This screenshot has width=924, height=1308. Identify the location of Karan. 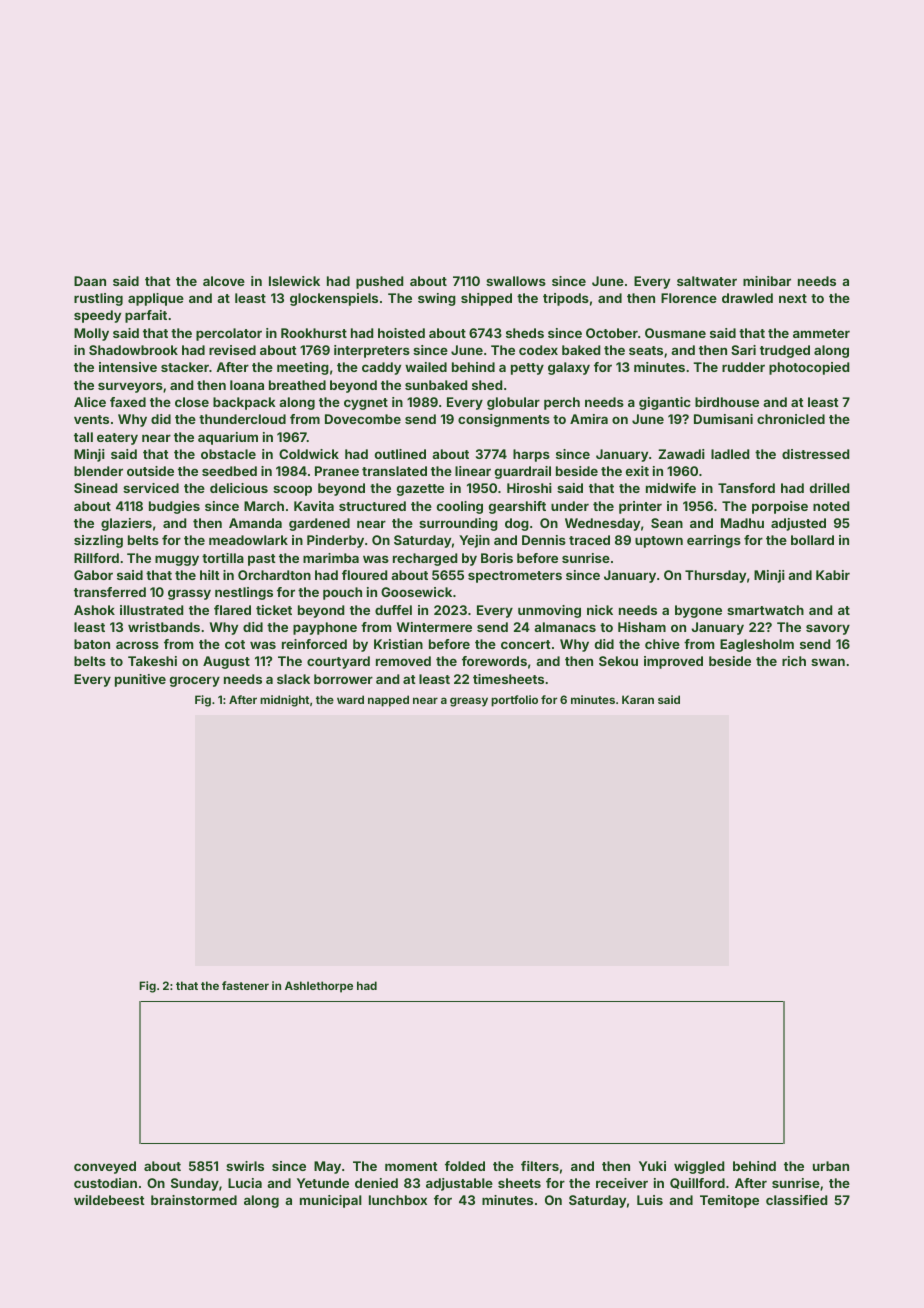
(638, 699).
